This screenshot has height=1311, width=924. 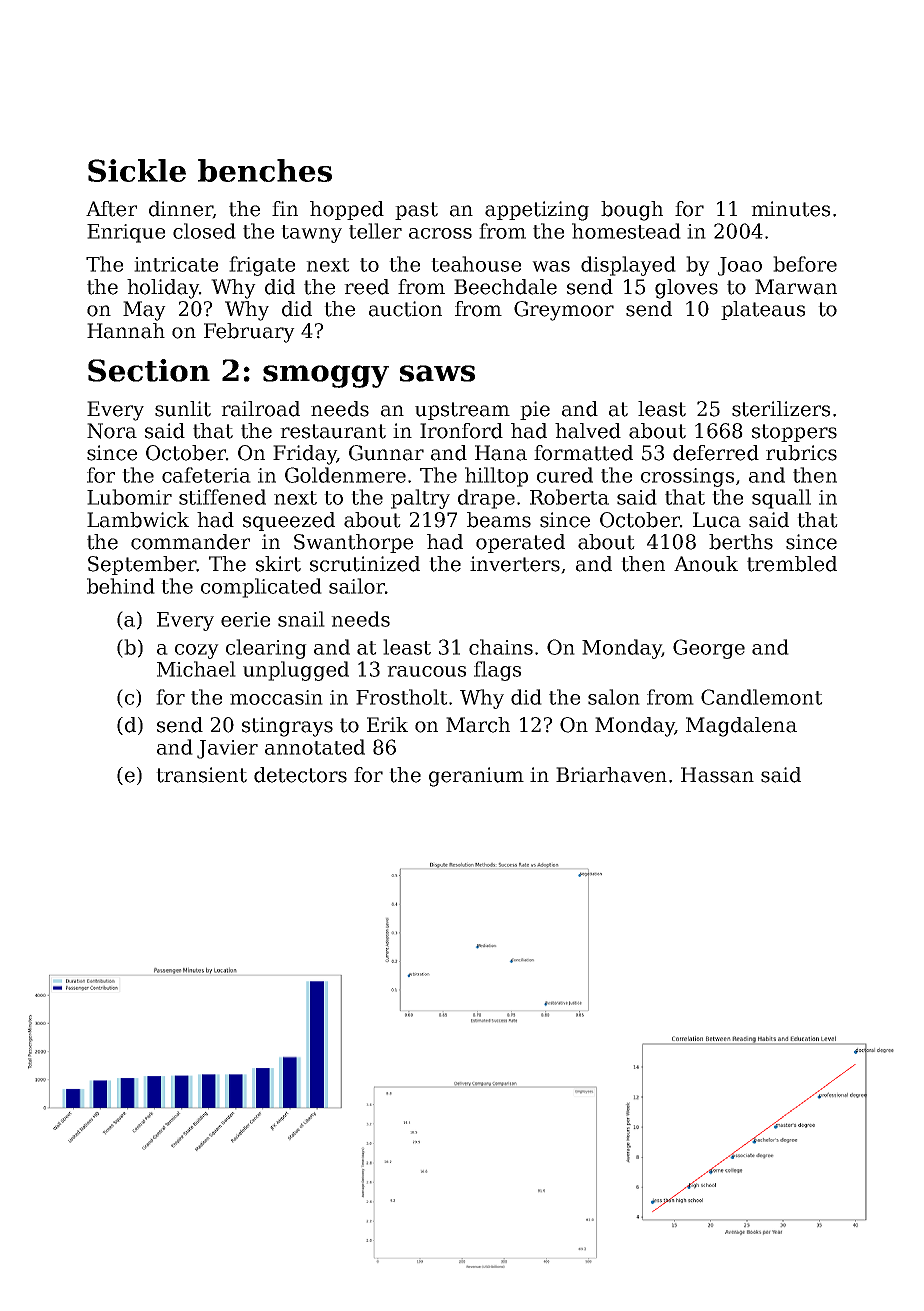 What do you see at coordinates (781, 499) in the screenshot?
I see `squall` at bounding box center [781, 499].
